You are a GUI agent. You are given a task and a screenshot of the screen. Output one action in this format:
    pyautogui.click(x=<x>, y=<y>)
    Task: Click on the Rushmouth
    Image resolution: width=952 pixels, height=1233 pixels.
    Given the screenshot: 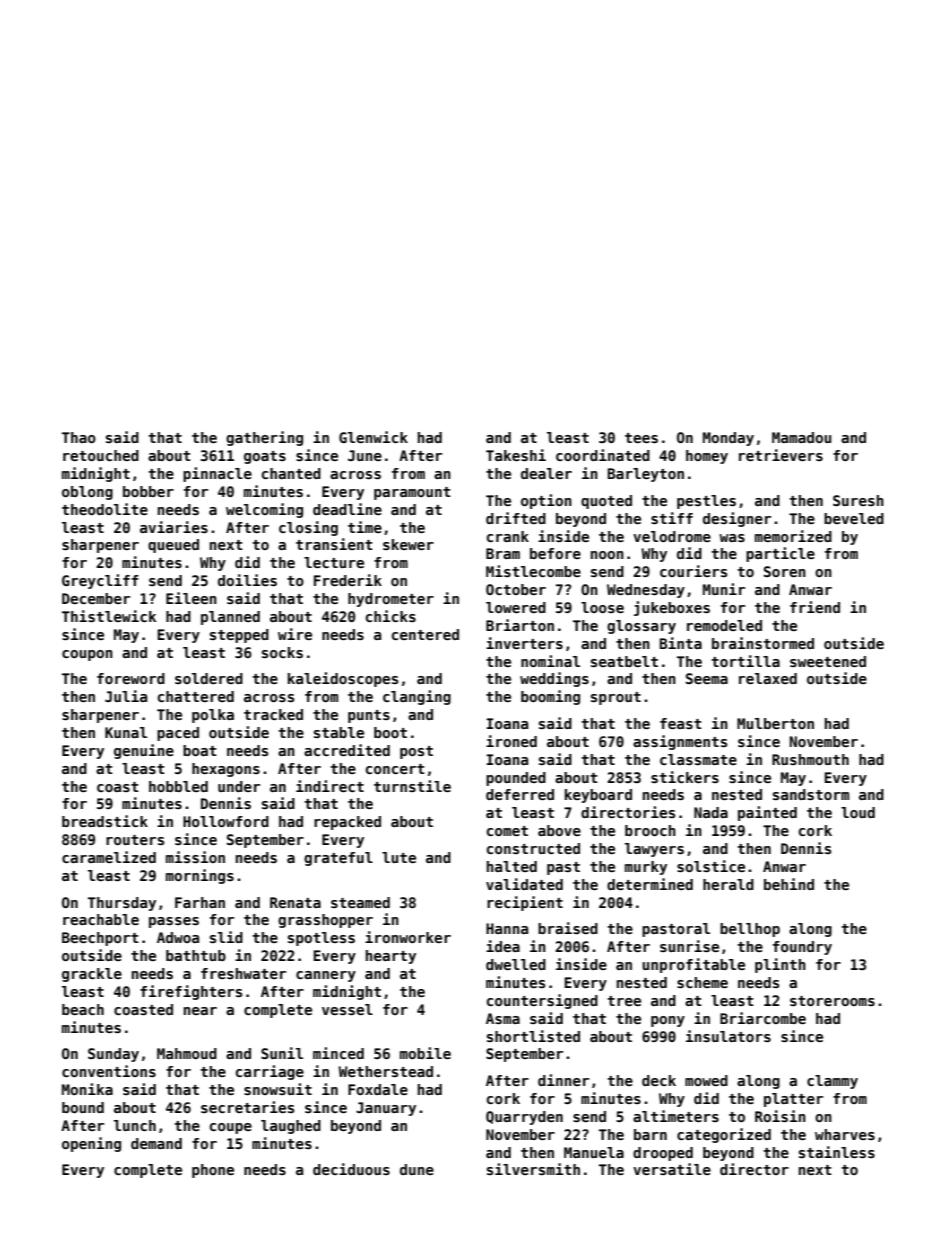 What is the action you would take?
    pyautogui.click(x=810, y=759)
